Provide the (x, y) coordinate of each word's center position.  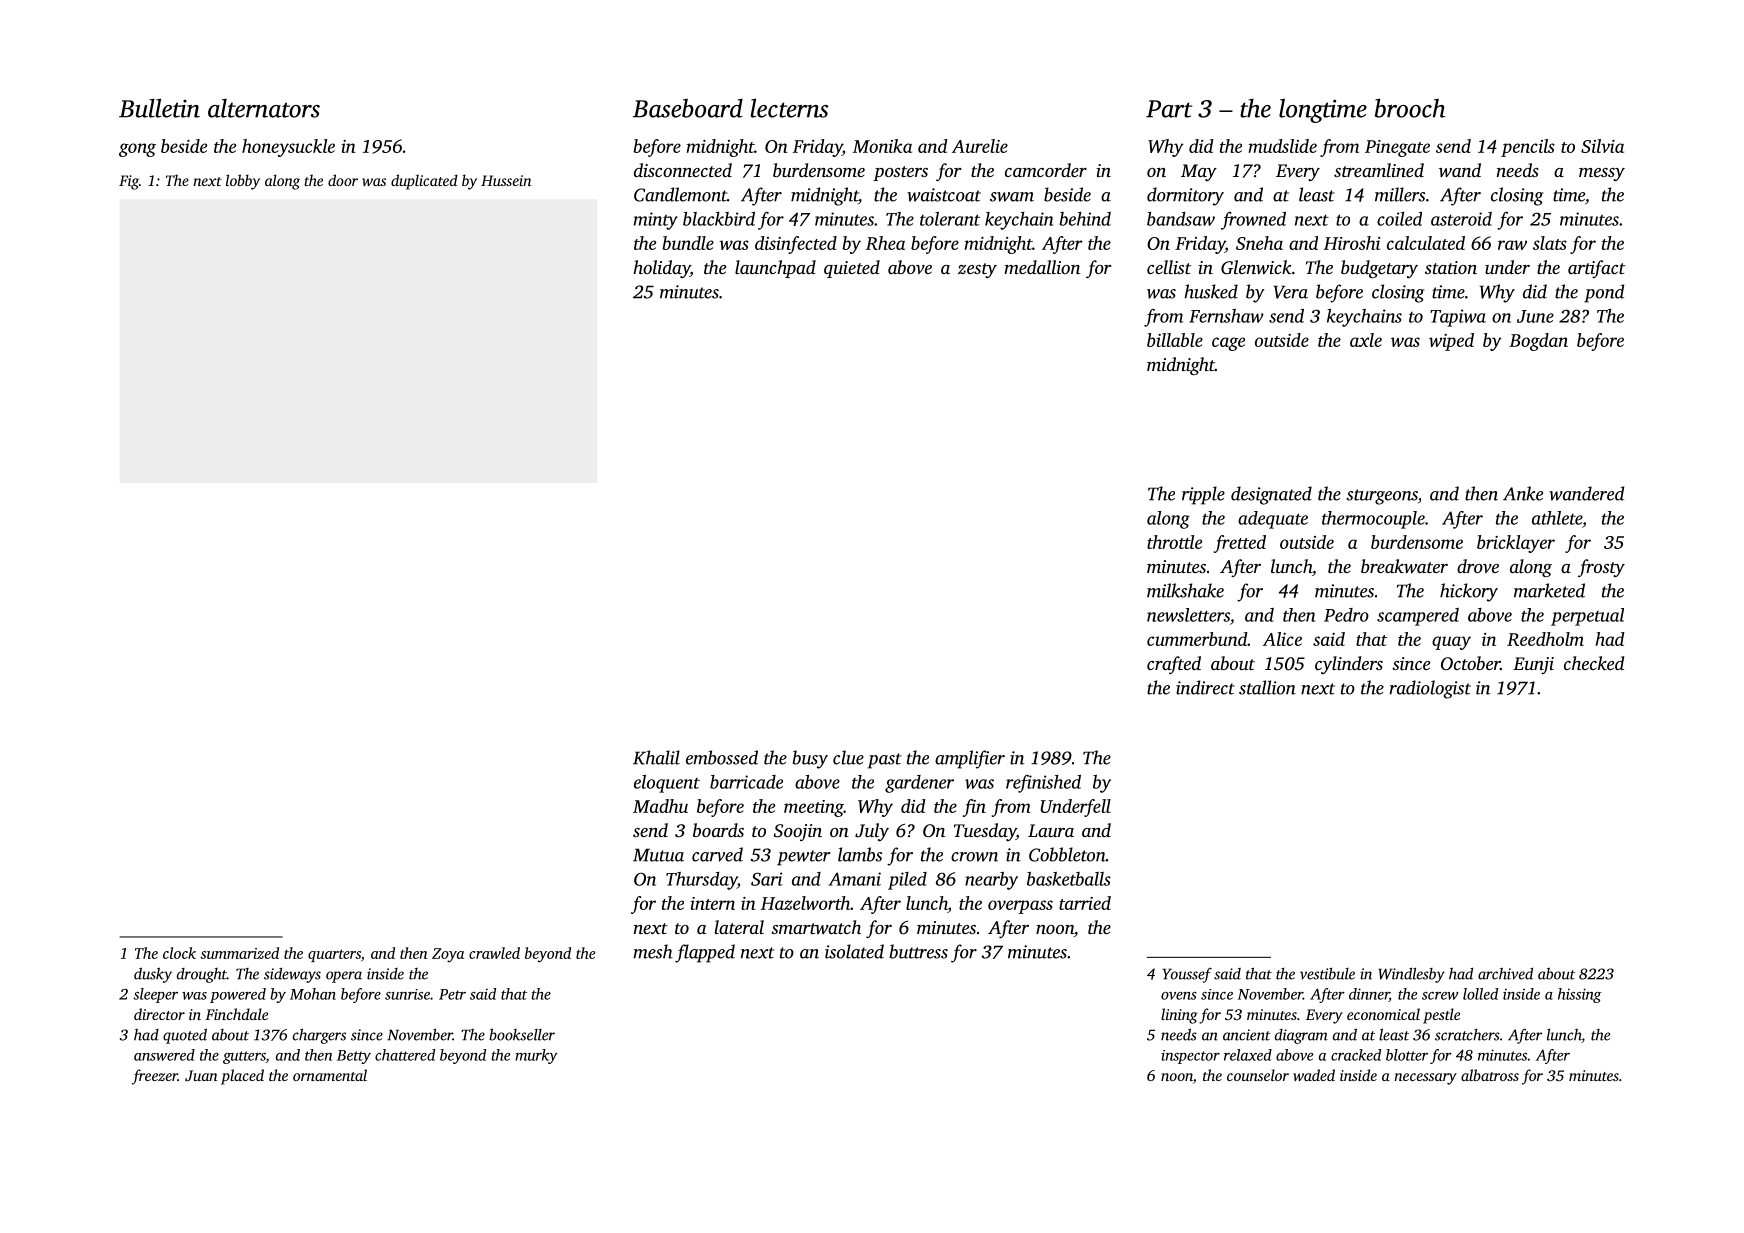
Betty (354, 1057)
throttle (1174, 542)
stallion (1267, 687)
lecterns (789, 108)
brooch (1410, 108)
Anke (1523, 493)
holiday (661, 269)
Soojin (798, 832)
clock (179, 953)
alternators (264, 108)
